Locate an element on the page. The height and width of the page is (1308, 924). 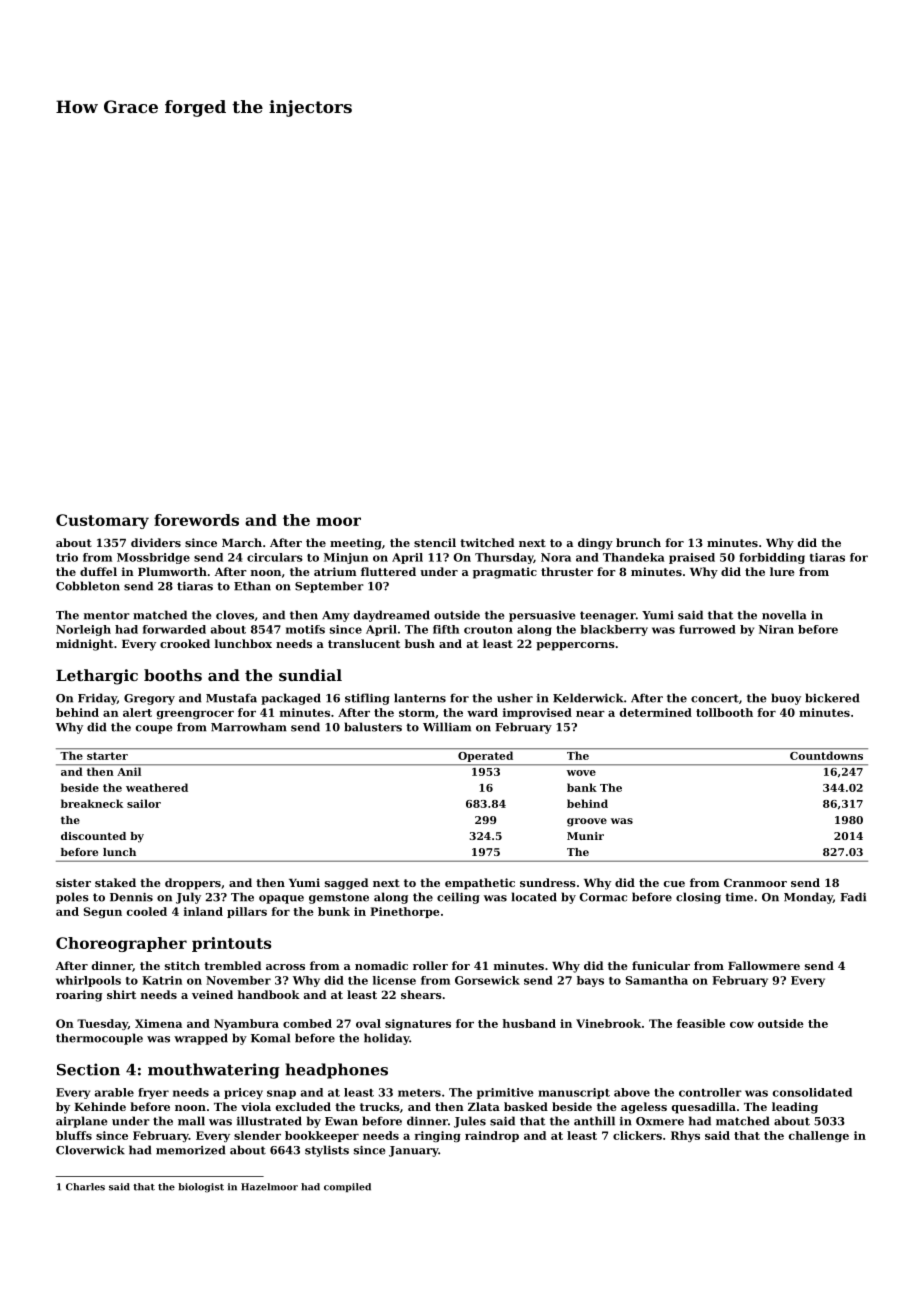
pragmatic is located at coordinates (505, 573).
